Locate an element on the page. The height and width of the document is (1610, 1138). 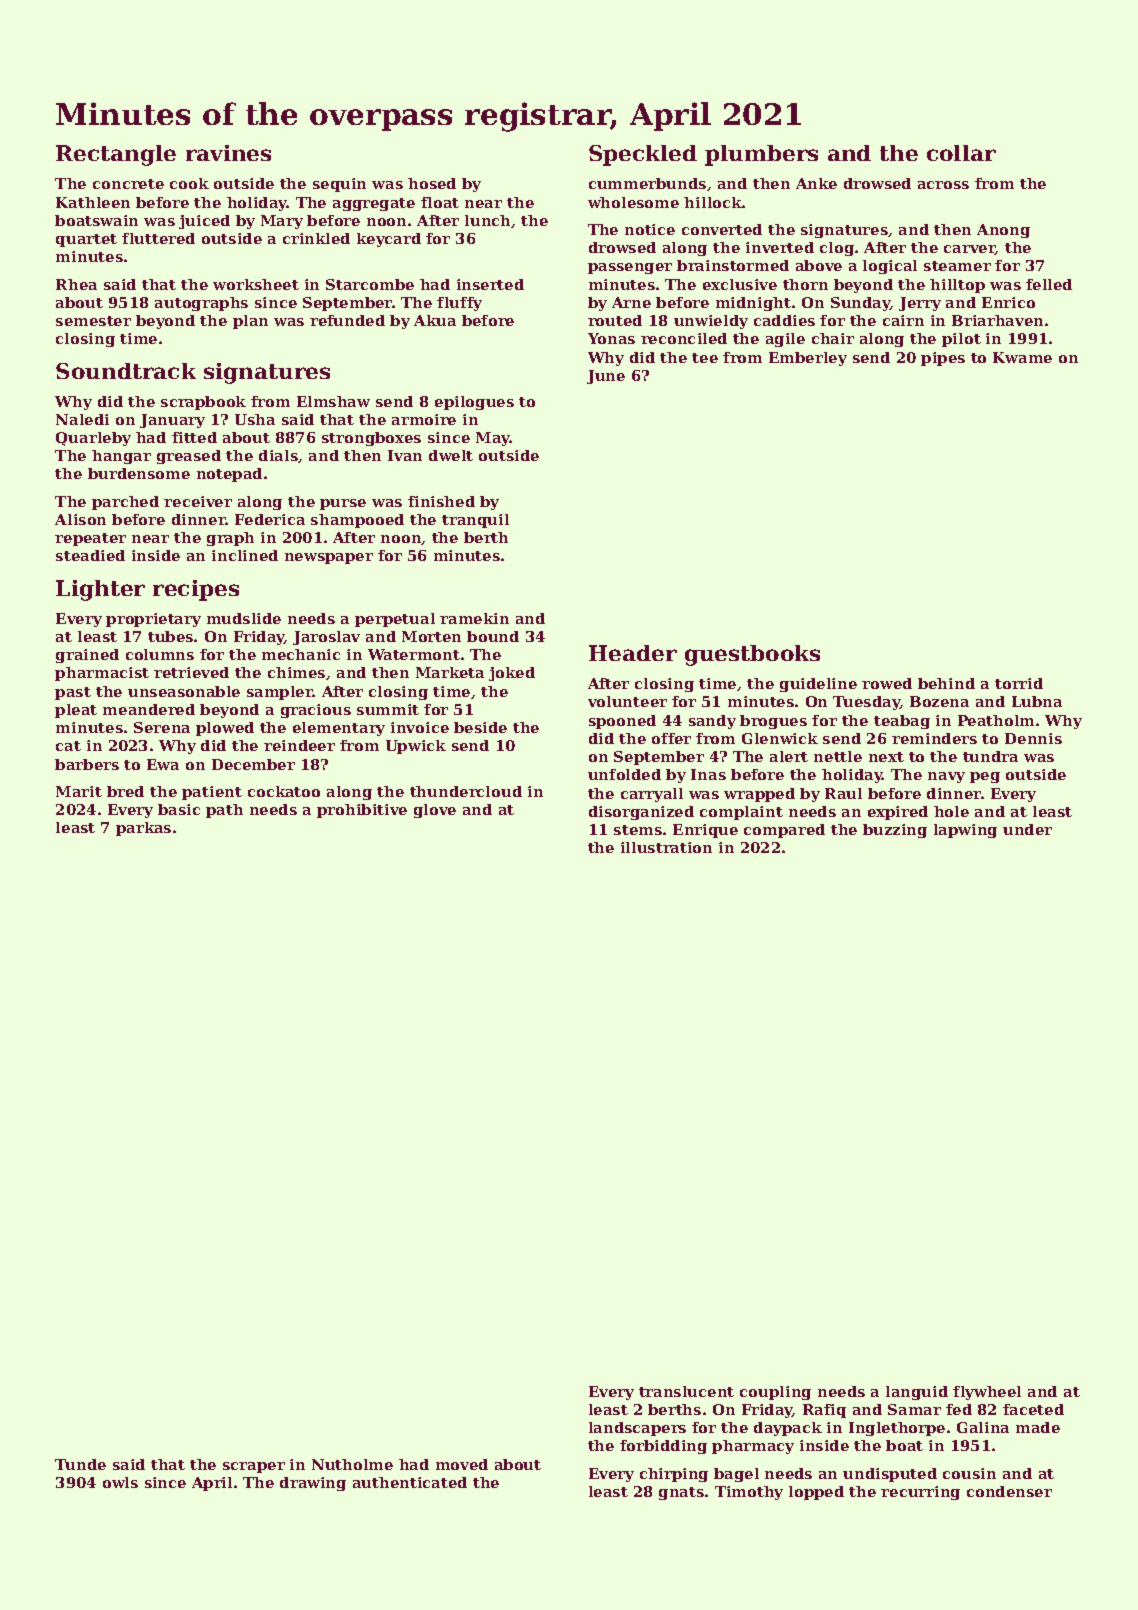
gnats is located at coordinates (681, 1493).
